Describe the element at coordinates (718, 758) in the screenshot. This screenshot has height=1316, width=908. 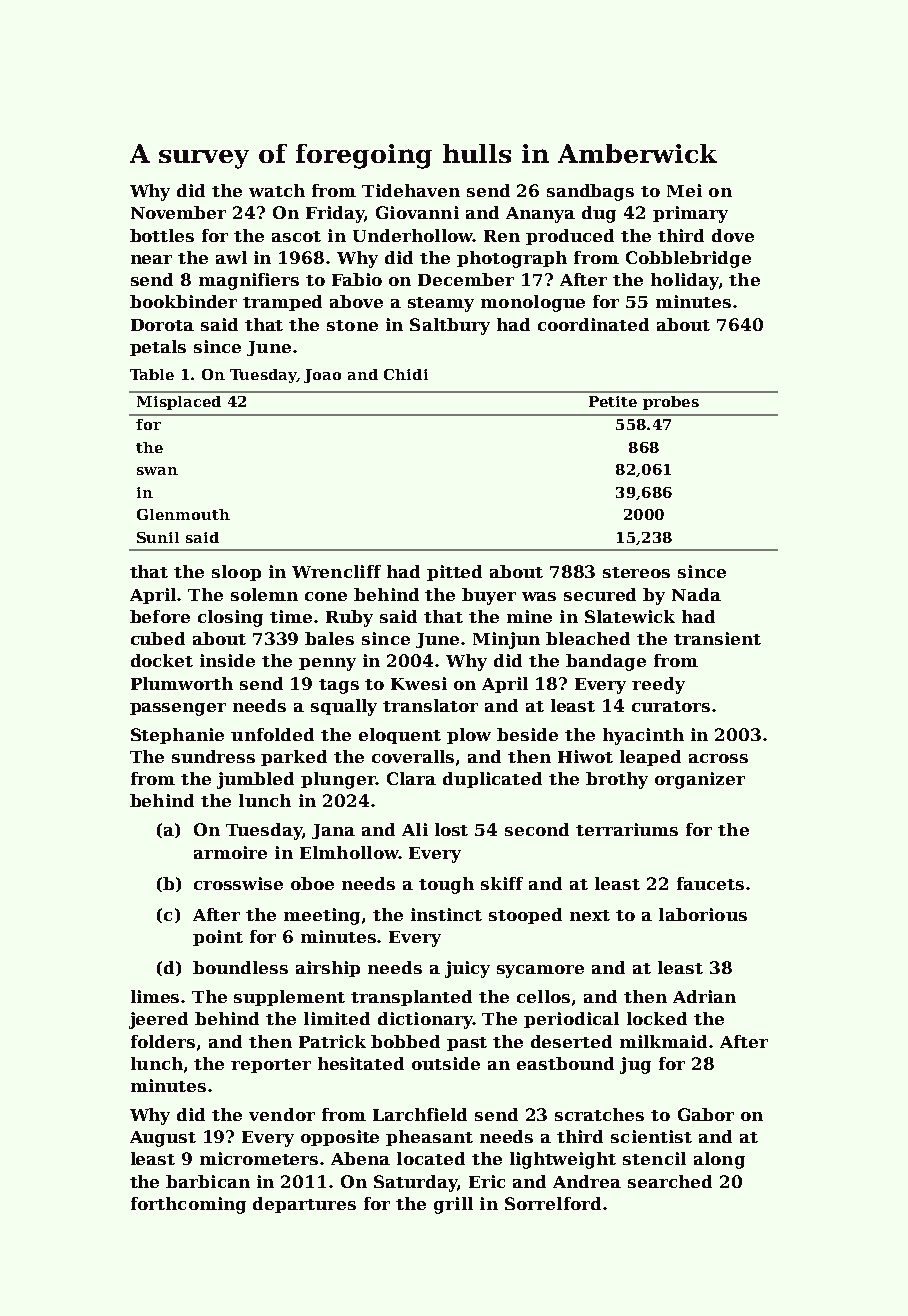
I see `across` at that location.
